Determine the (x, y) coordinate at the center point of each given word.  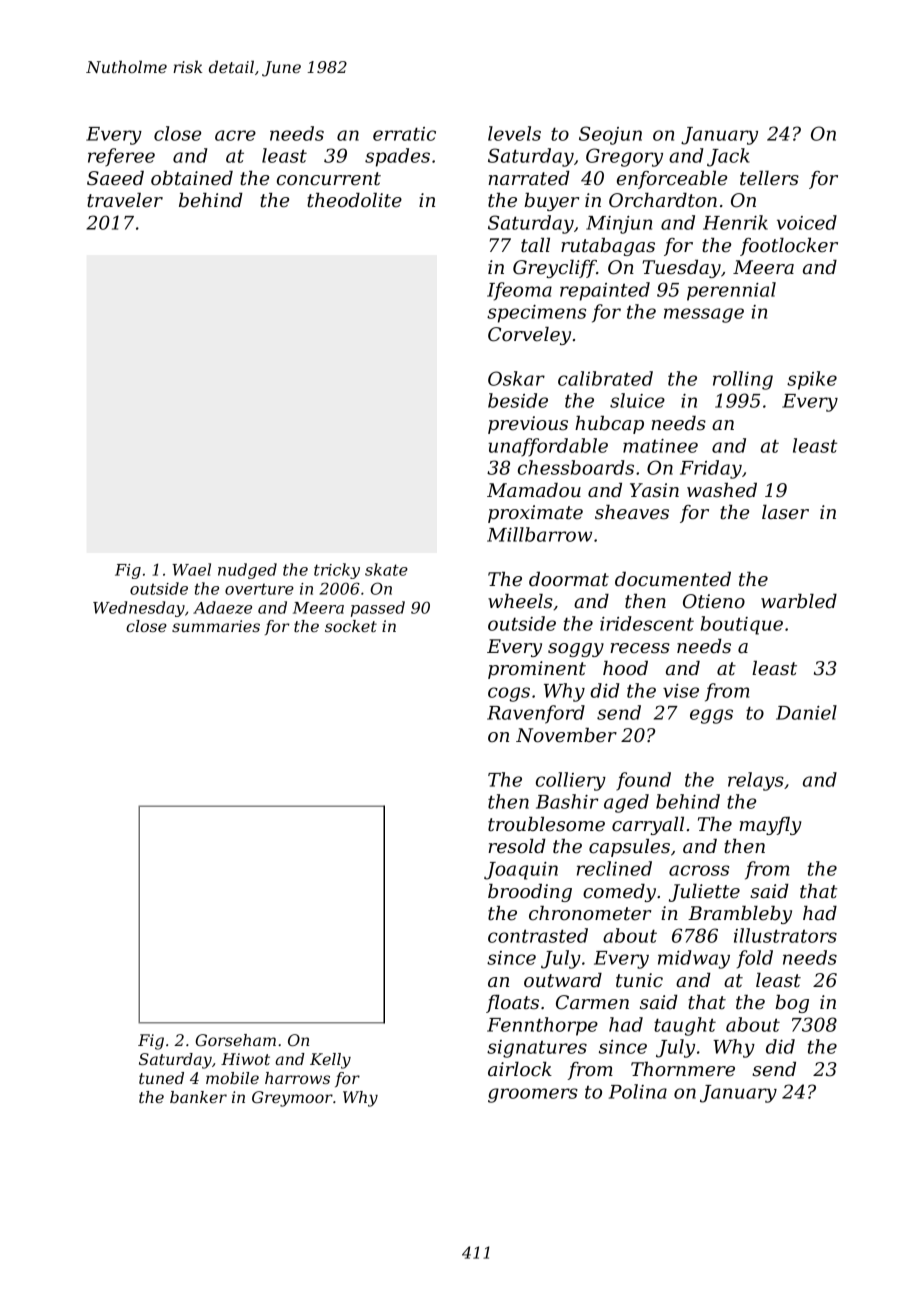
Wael (191, 569)
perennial (731, 291)
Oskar (516, 378)
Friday (711, 469)
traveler (125, 200)
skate (386, 569)
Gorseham (235, 1040)
